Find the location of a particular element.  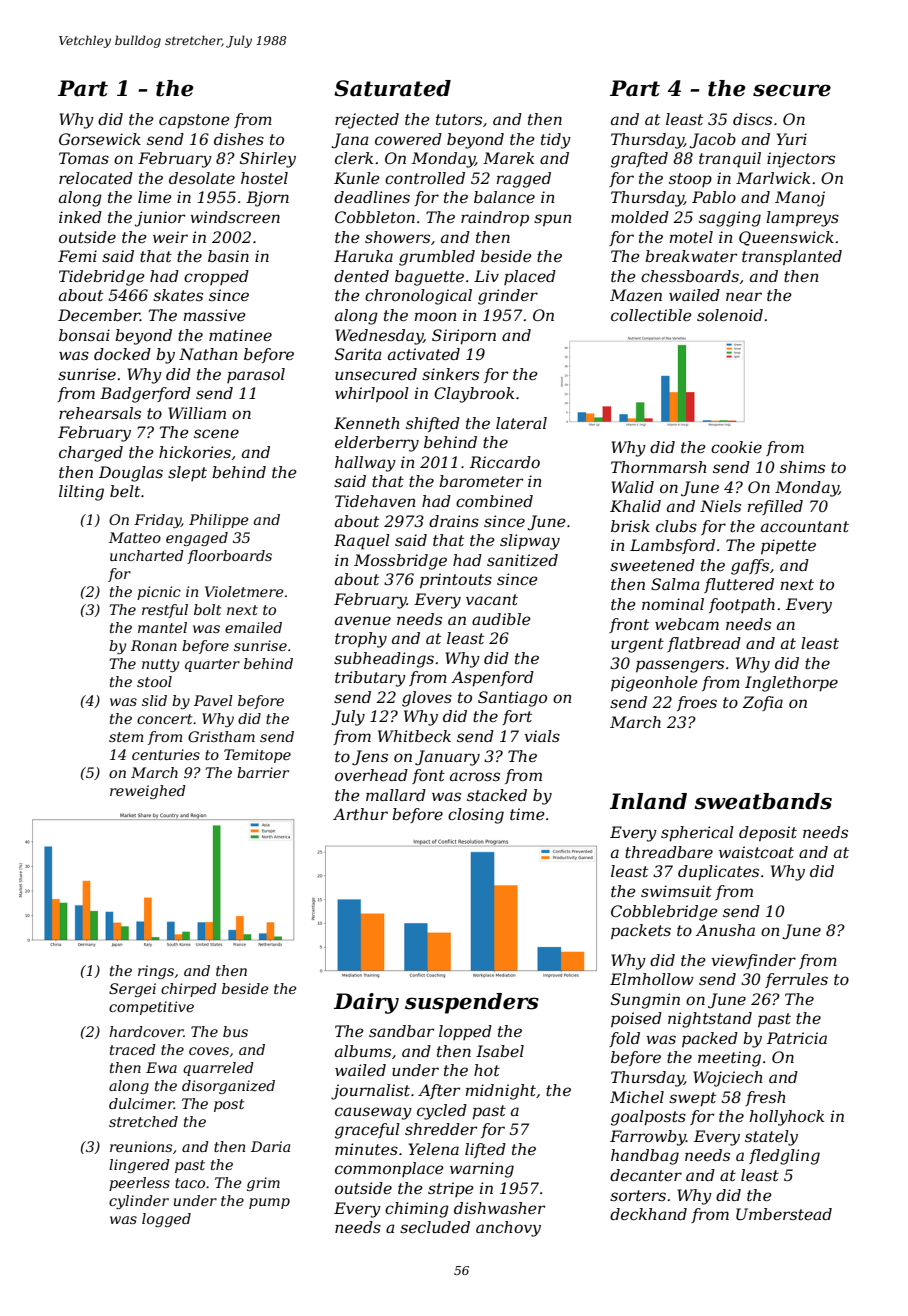

Jacob is located at coordinates (712, 140).
